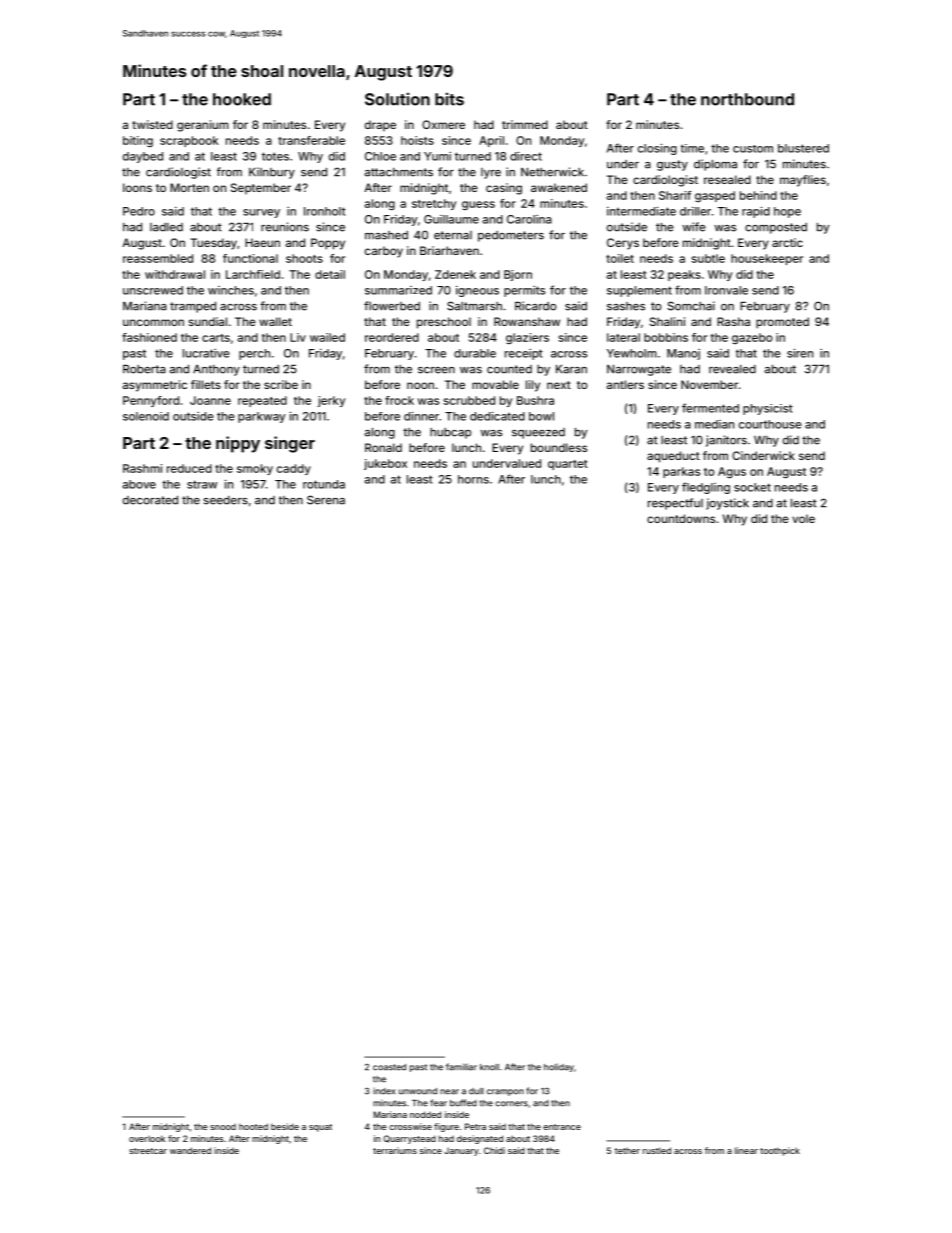  I want to click on tramped, so click(193, 307).
